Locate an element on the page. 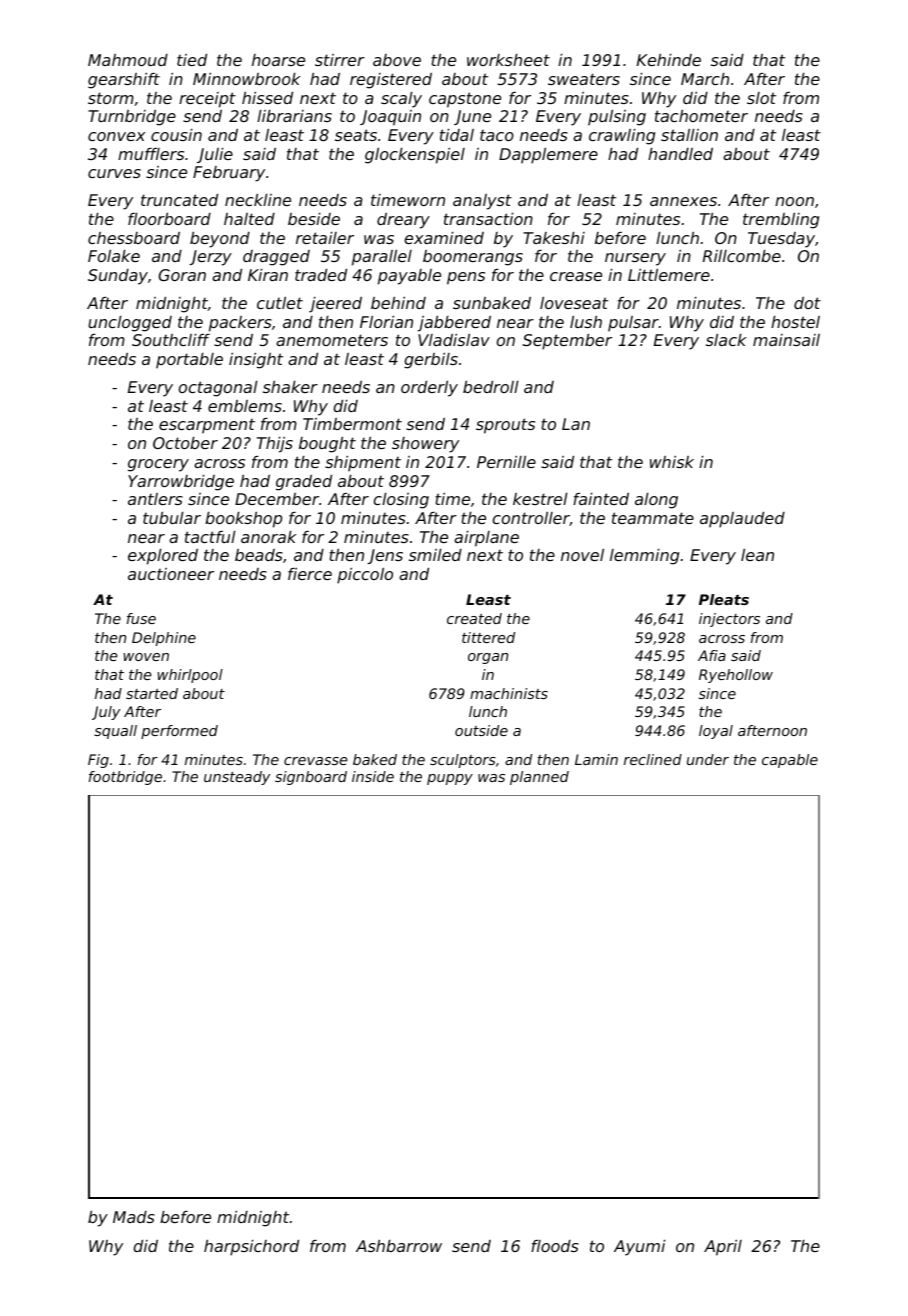 The width and height of the page is (908, 1316). Mads is located at coordinates (134, 1217).
